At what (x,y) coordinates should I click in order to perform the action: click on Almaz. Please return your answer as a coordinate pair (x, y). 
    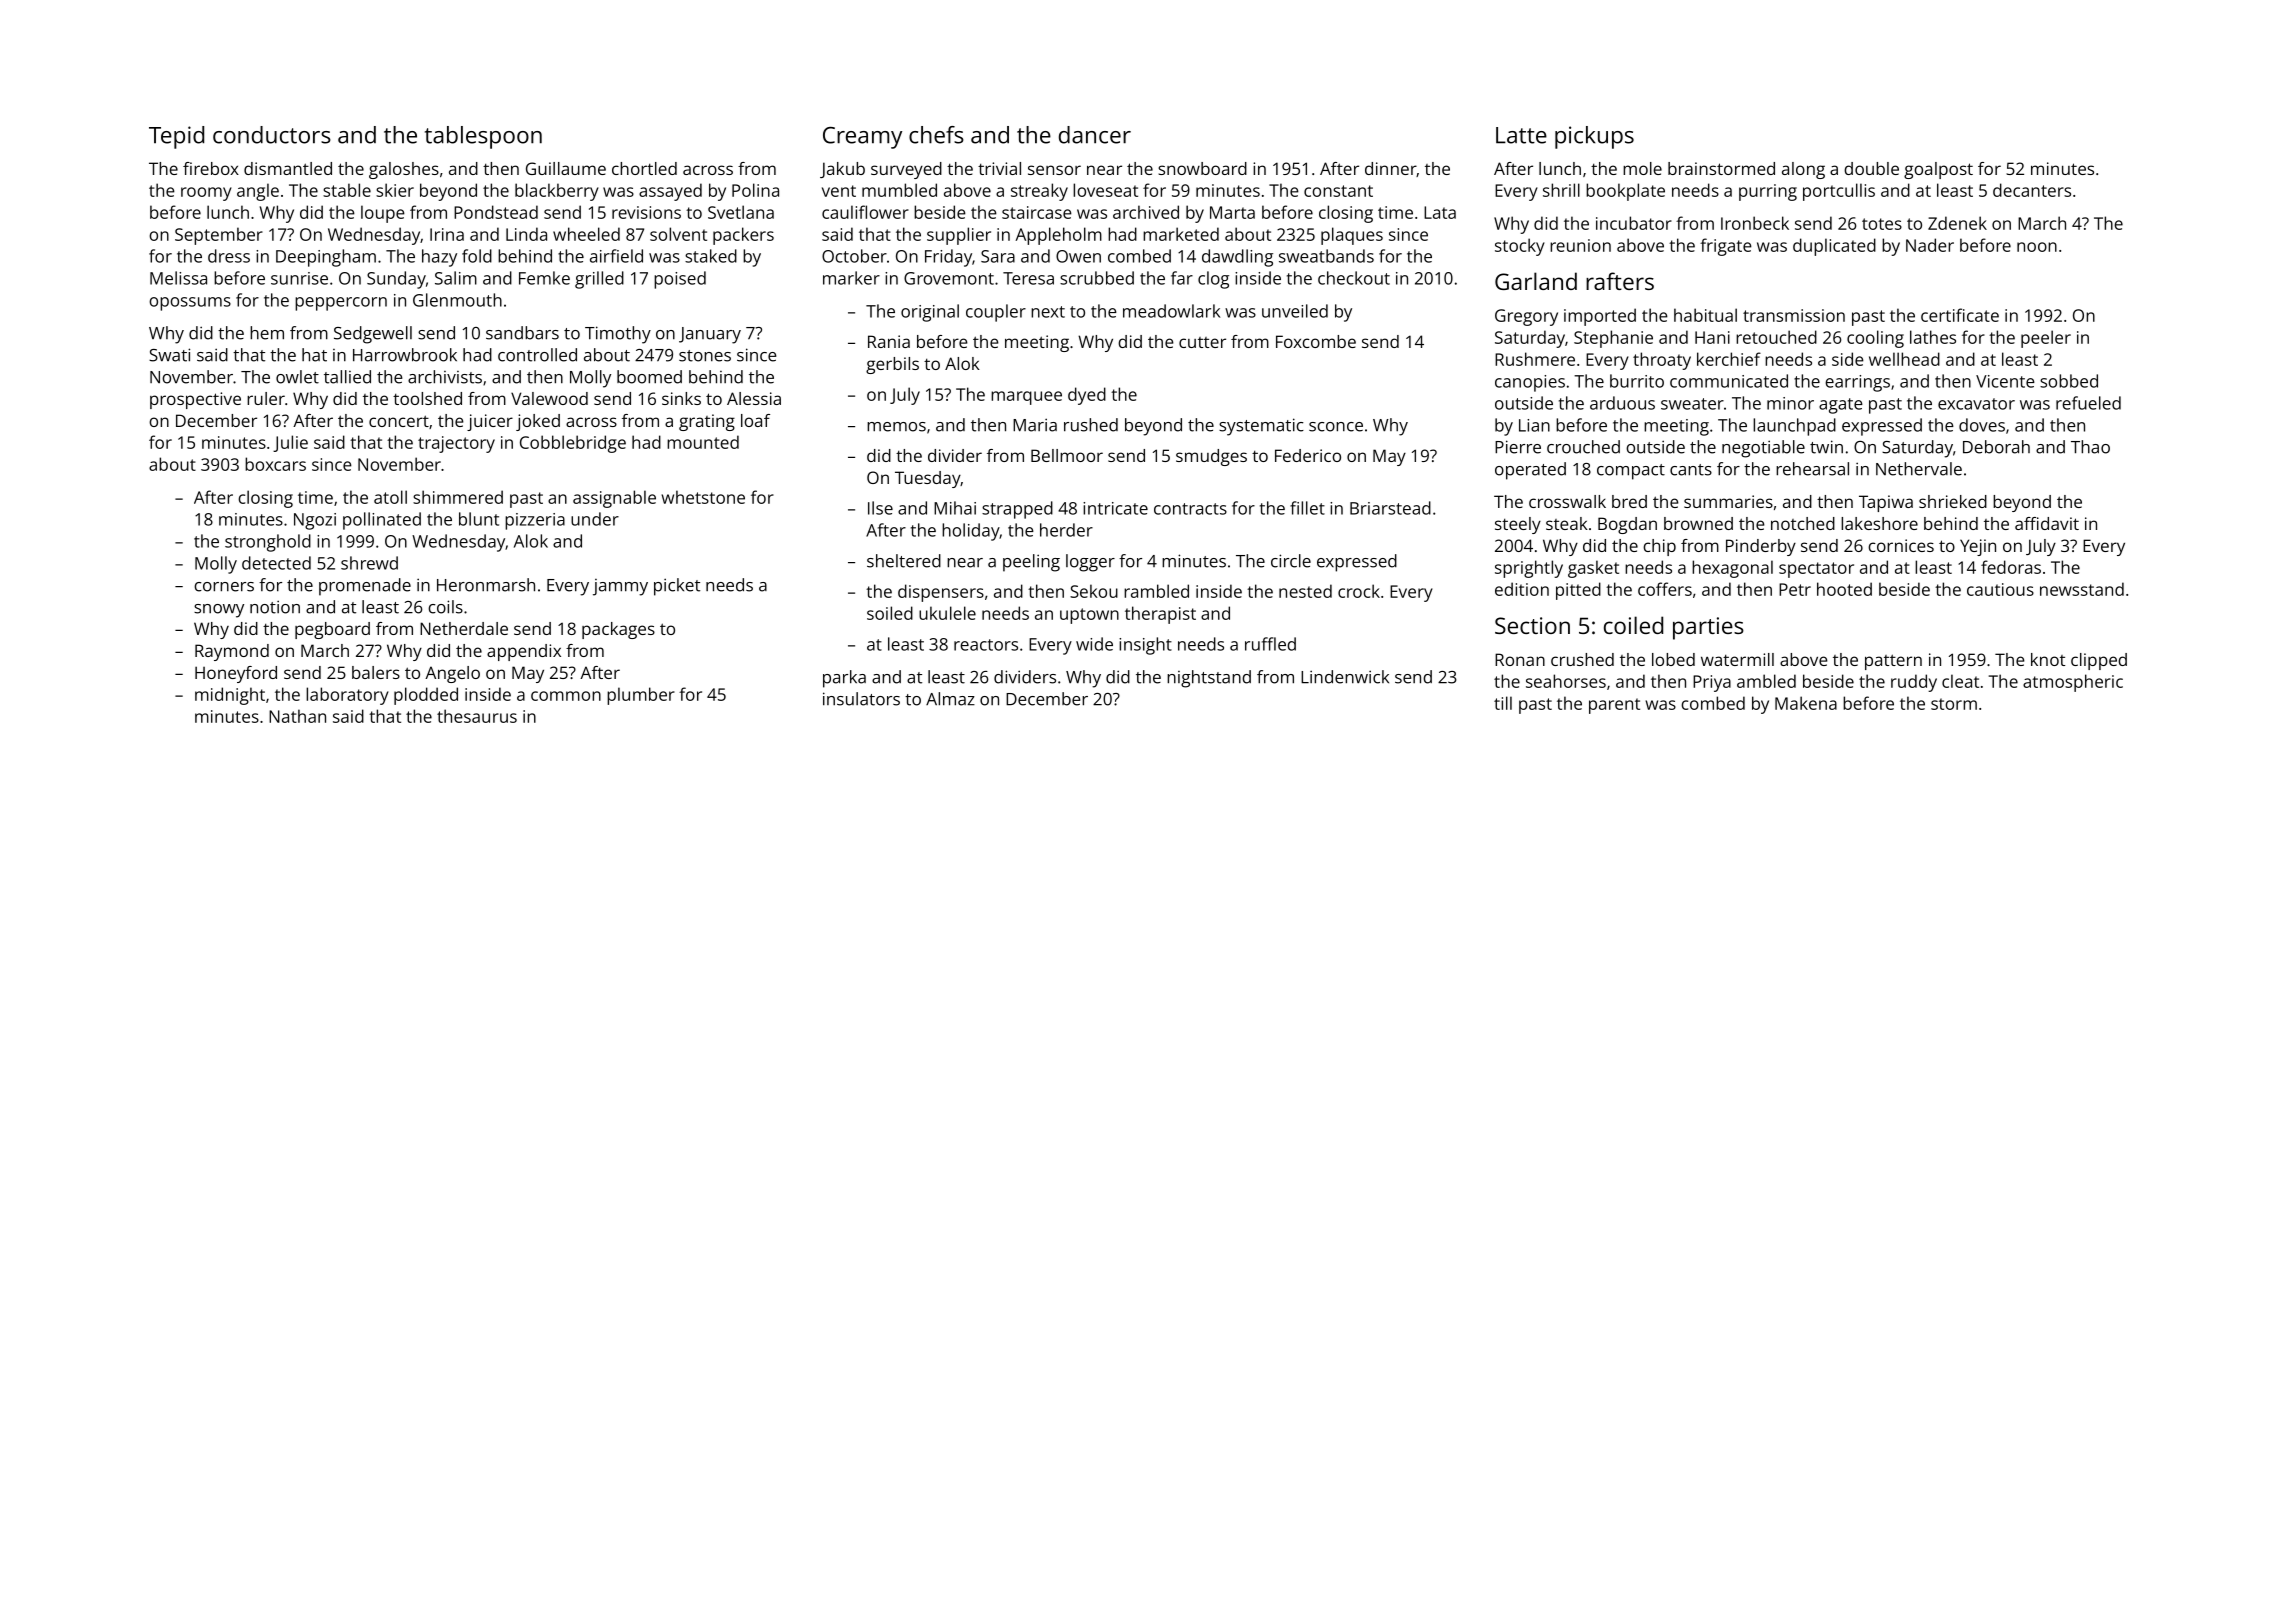
    Looking at the image, I should click on (950, 699).
